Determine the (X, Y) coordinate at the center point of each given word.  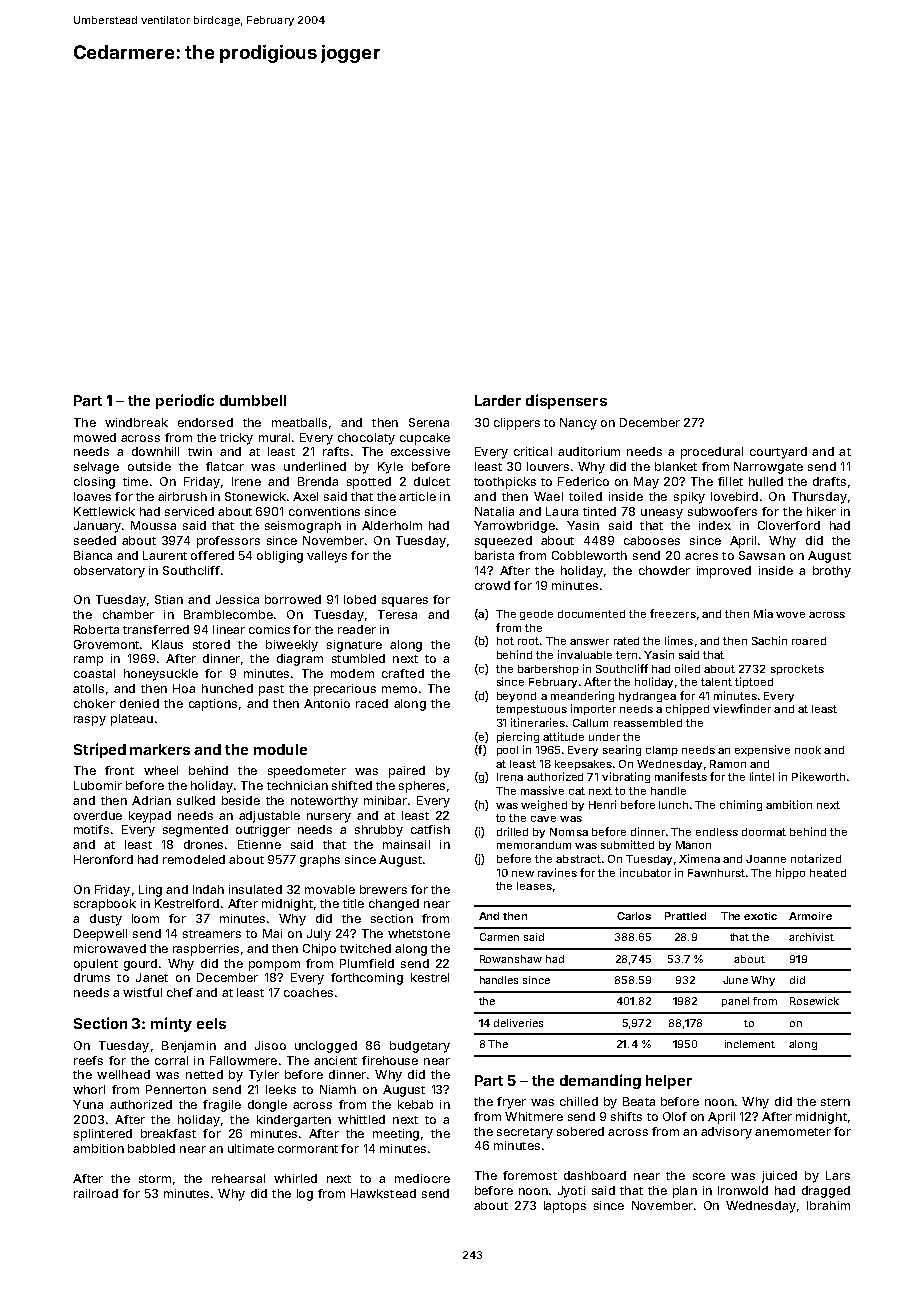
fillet (730, 481)
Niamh (338, 1089)
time (135, 481)
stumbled (358, 658)
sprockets (797, 670)
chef (180, 992)
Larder (498, 400)
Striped (100, 750)
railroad (96, 1193)
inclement (750, 1044)
